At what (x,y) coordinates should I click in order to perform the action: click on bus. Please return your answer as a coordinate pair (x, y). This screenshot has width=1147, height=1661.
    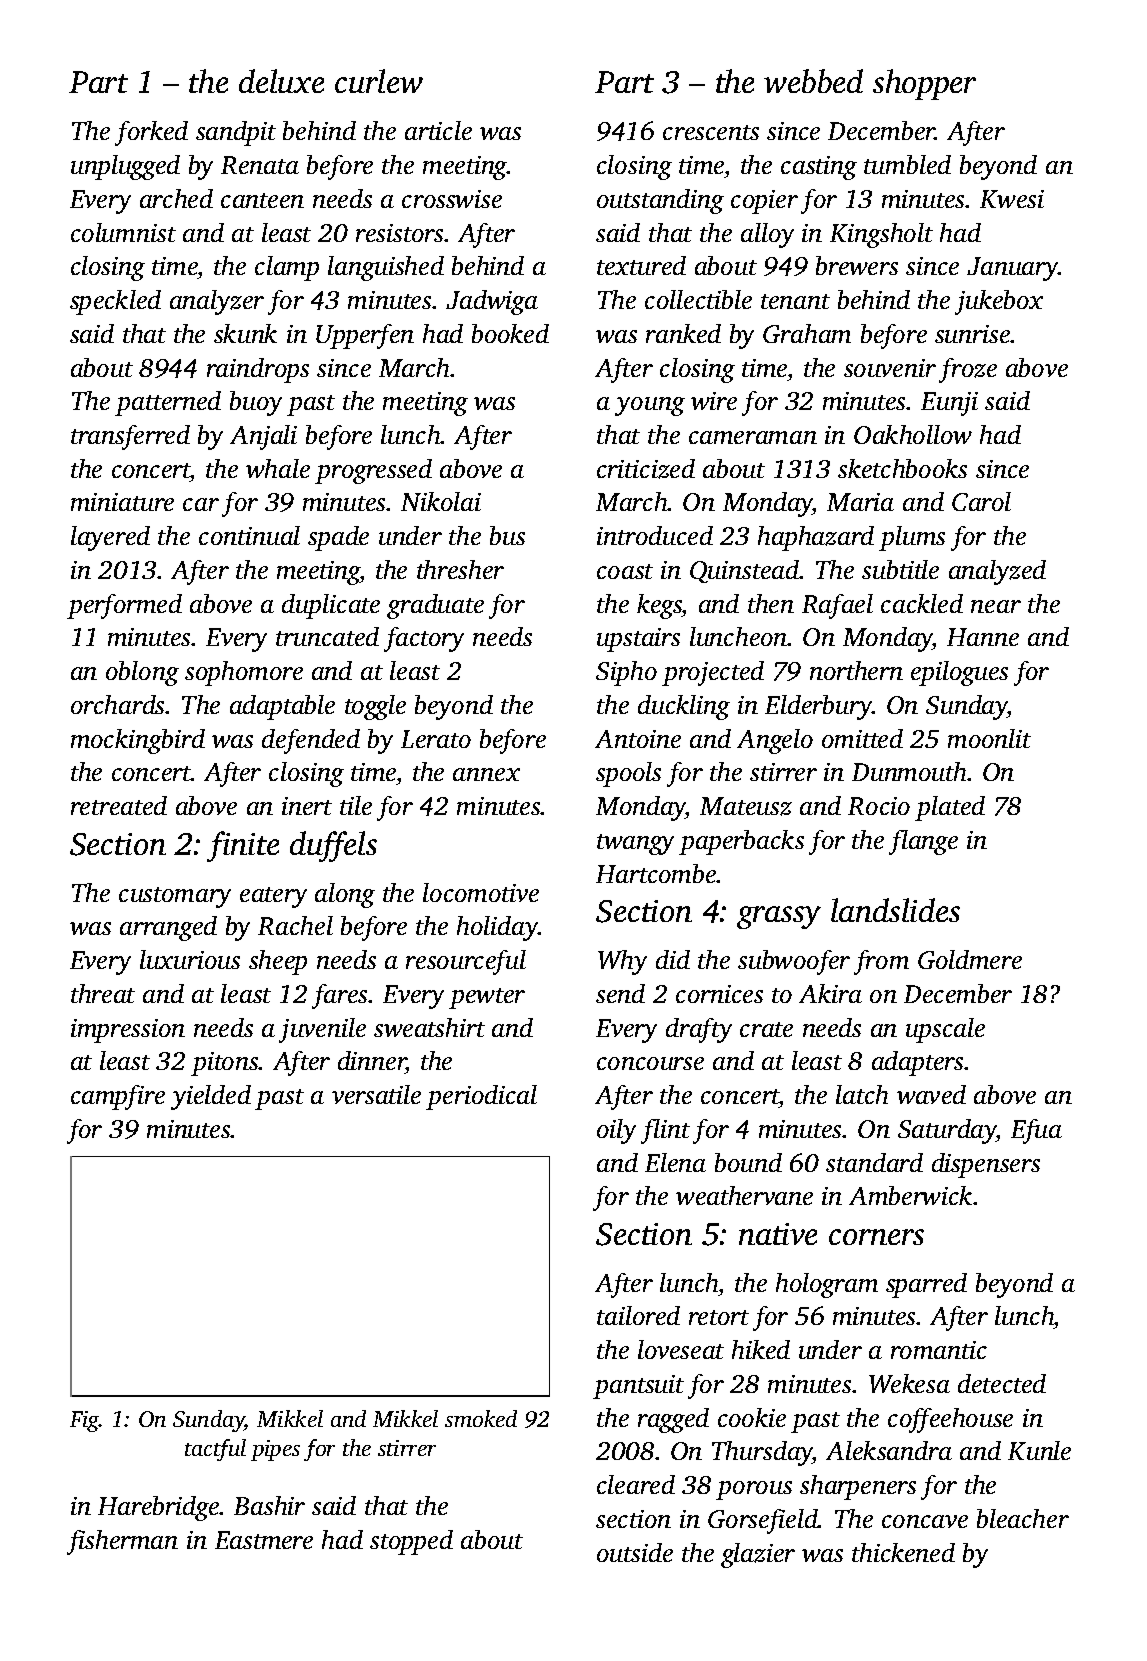
    Looking at the image, I should click on (507, 535).
